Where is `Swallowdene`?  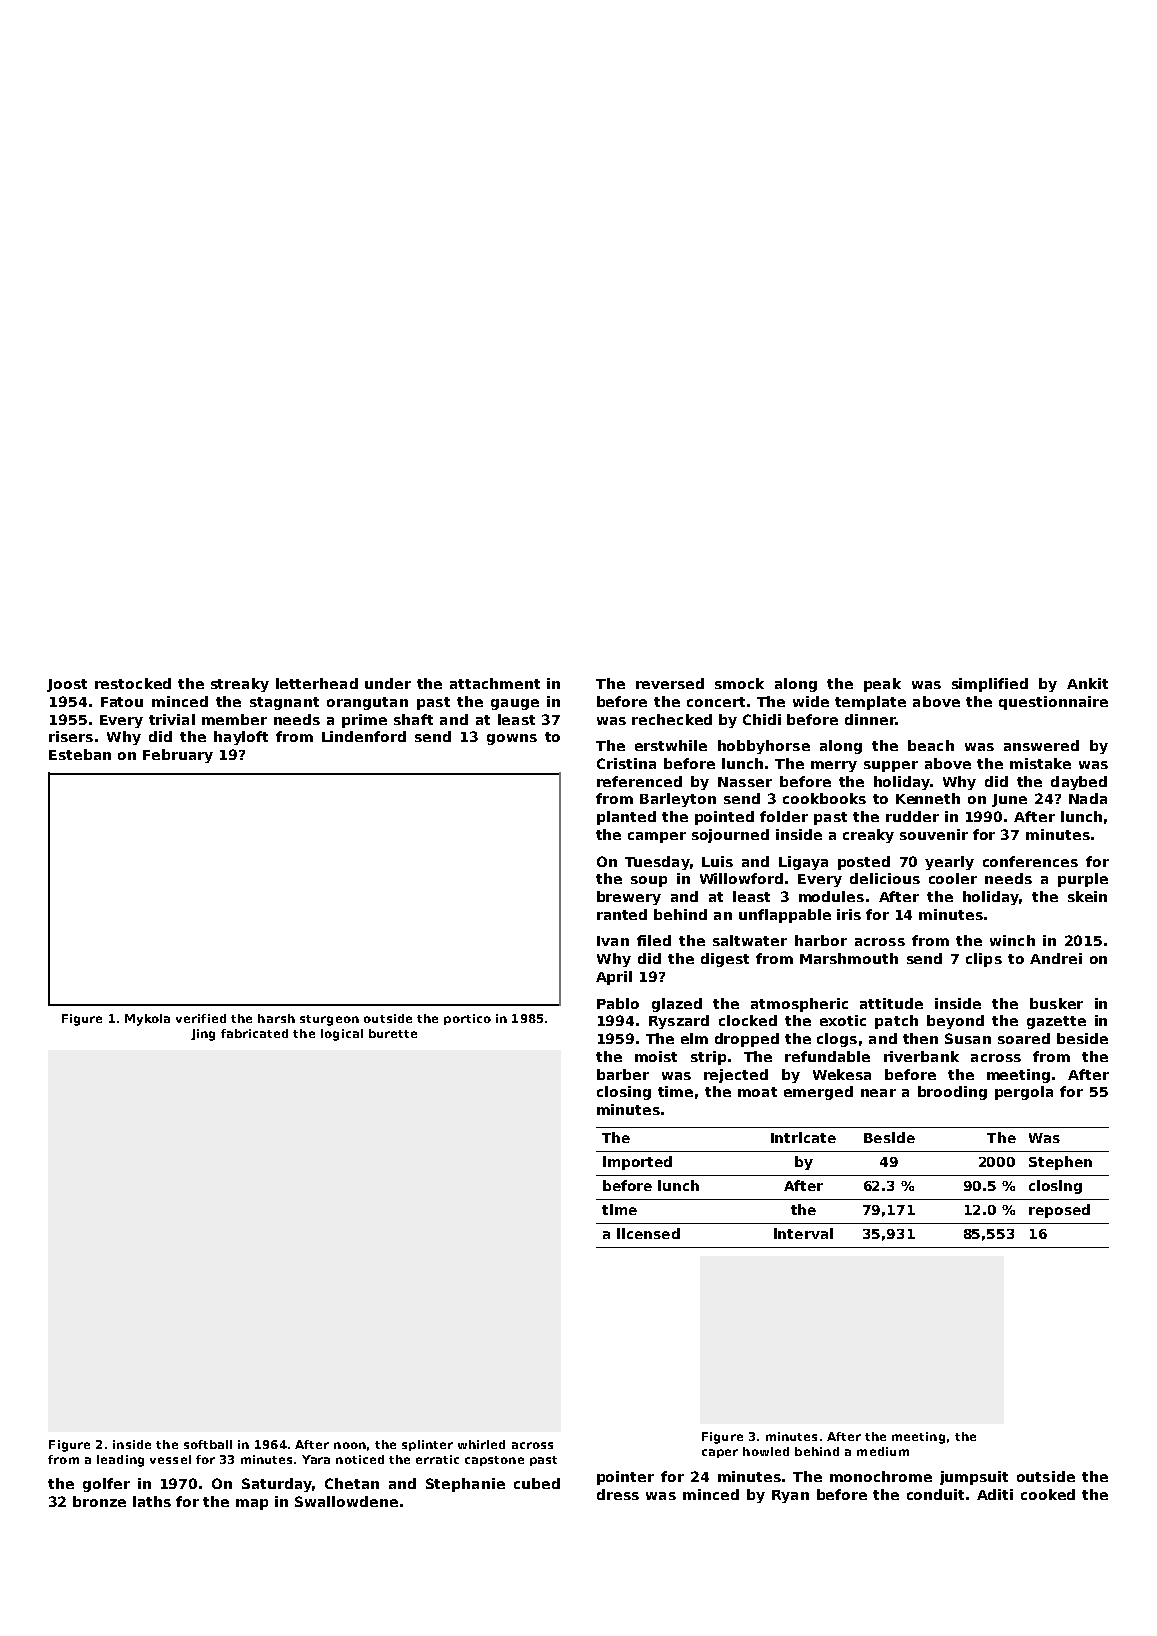 Swallowdene is located at coordinates (346, 1501).
